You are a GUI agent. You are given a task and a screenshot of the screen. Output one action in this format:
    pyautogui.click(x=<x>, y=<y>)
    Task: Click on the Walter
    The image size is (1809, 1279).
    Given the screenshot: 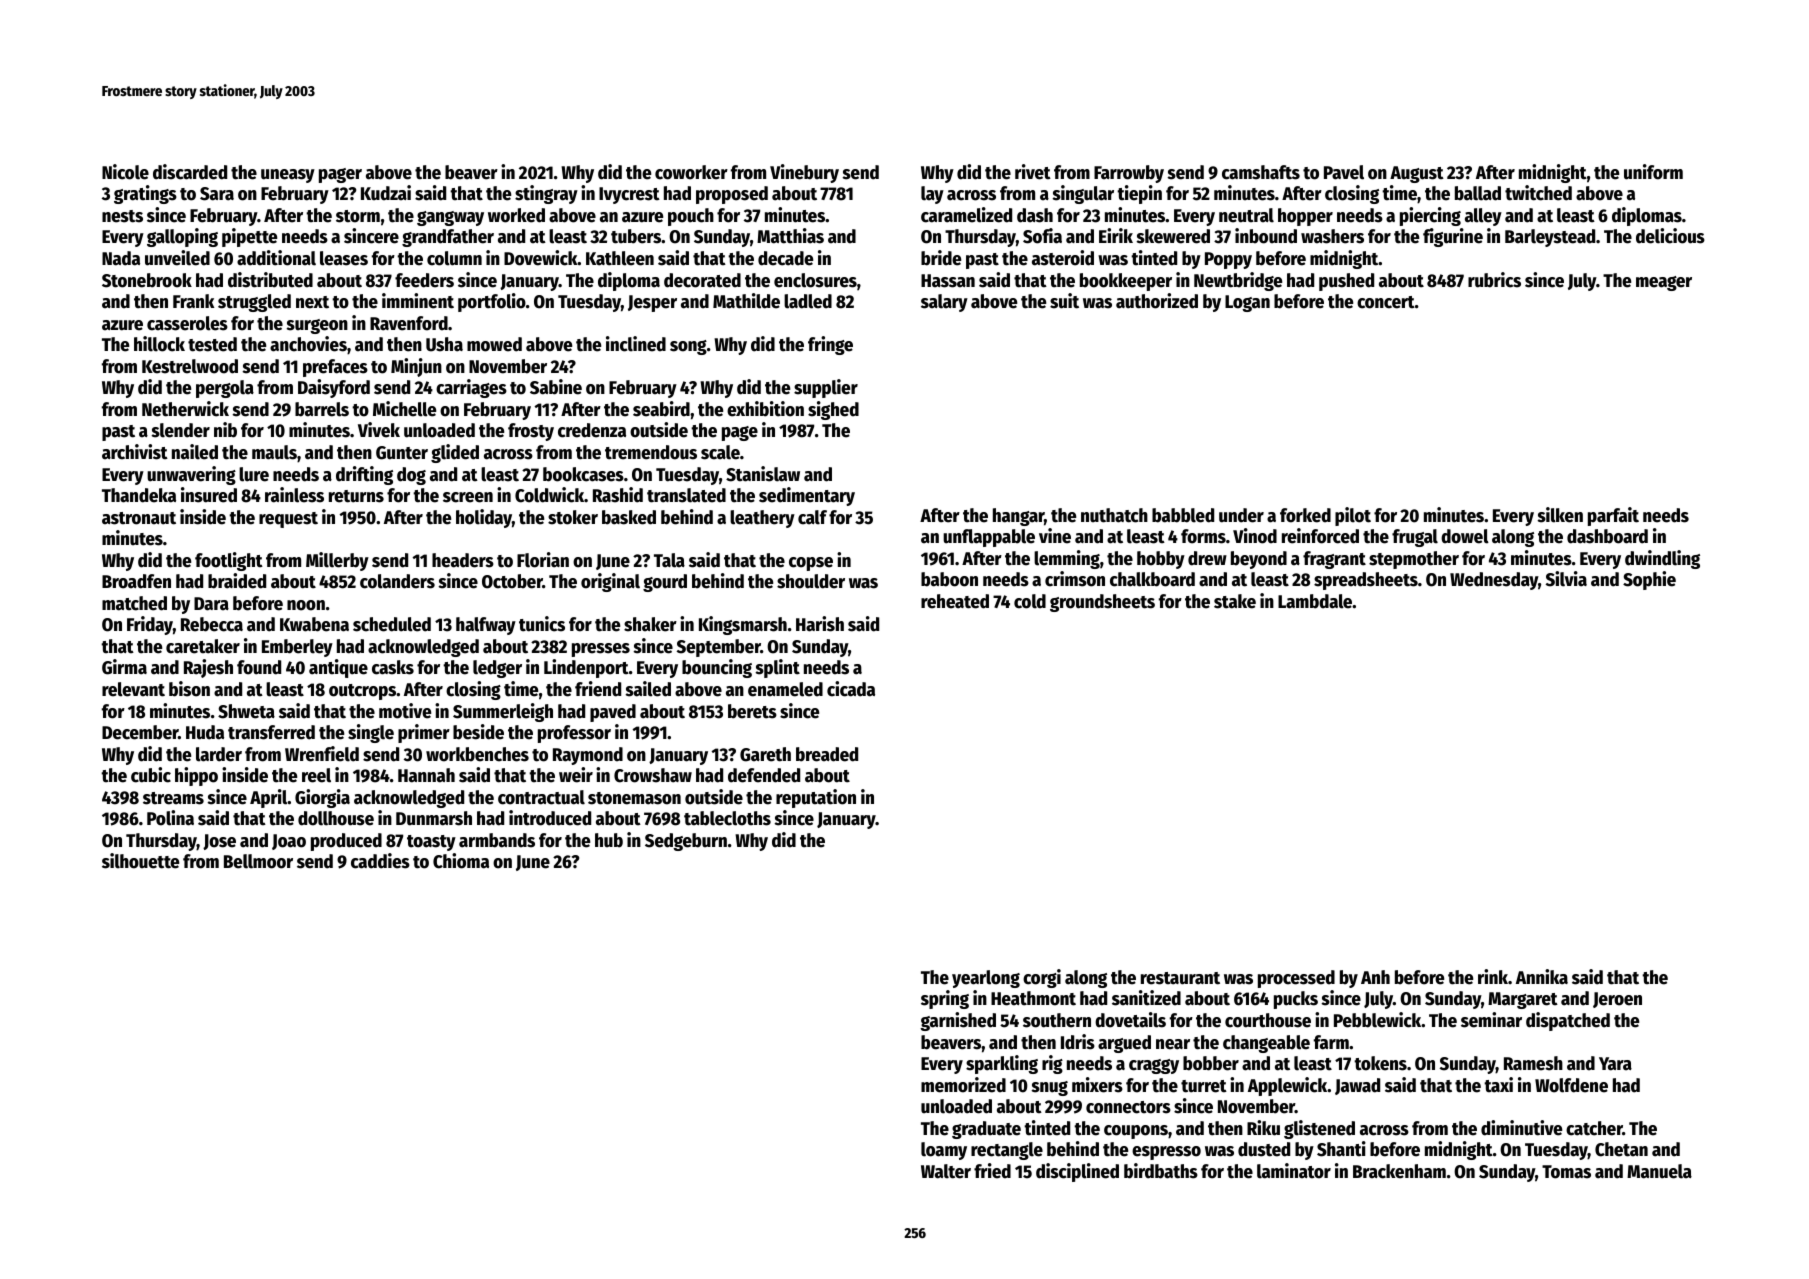 What is the action you would take?
    pyautogui.click(x=946, y=1171)
